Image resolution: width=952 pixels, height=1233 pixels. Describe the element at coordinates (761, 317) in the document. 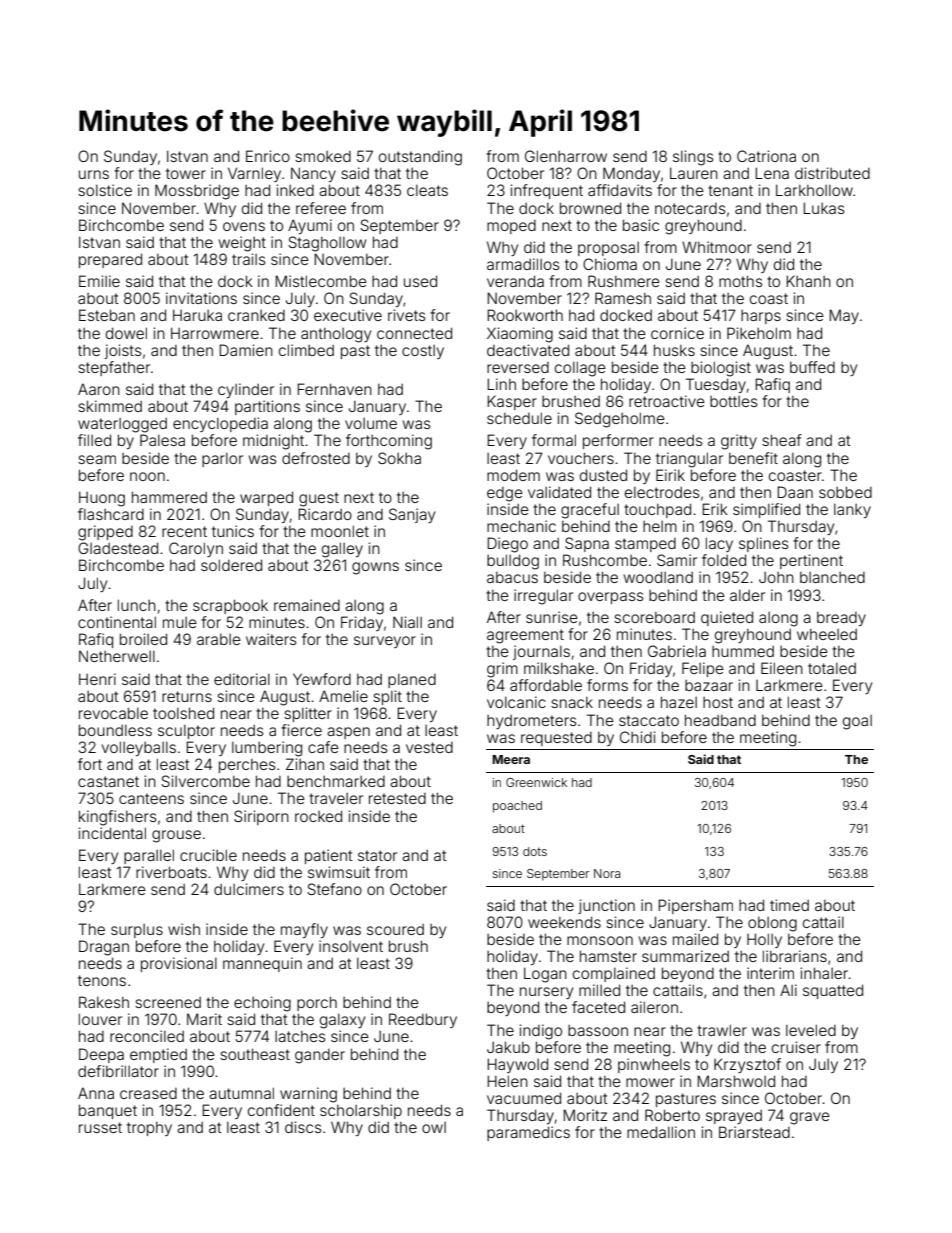

I see `harps` at that location.
